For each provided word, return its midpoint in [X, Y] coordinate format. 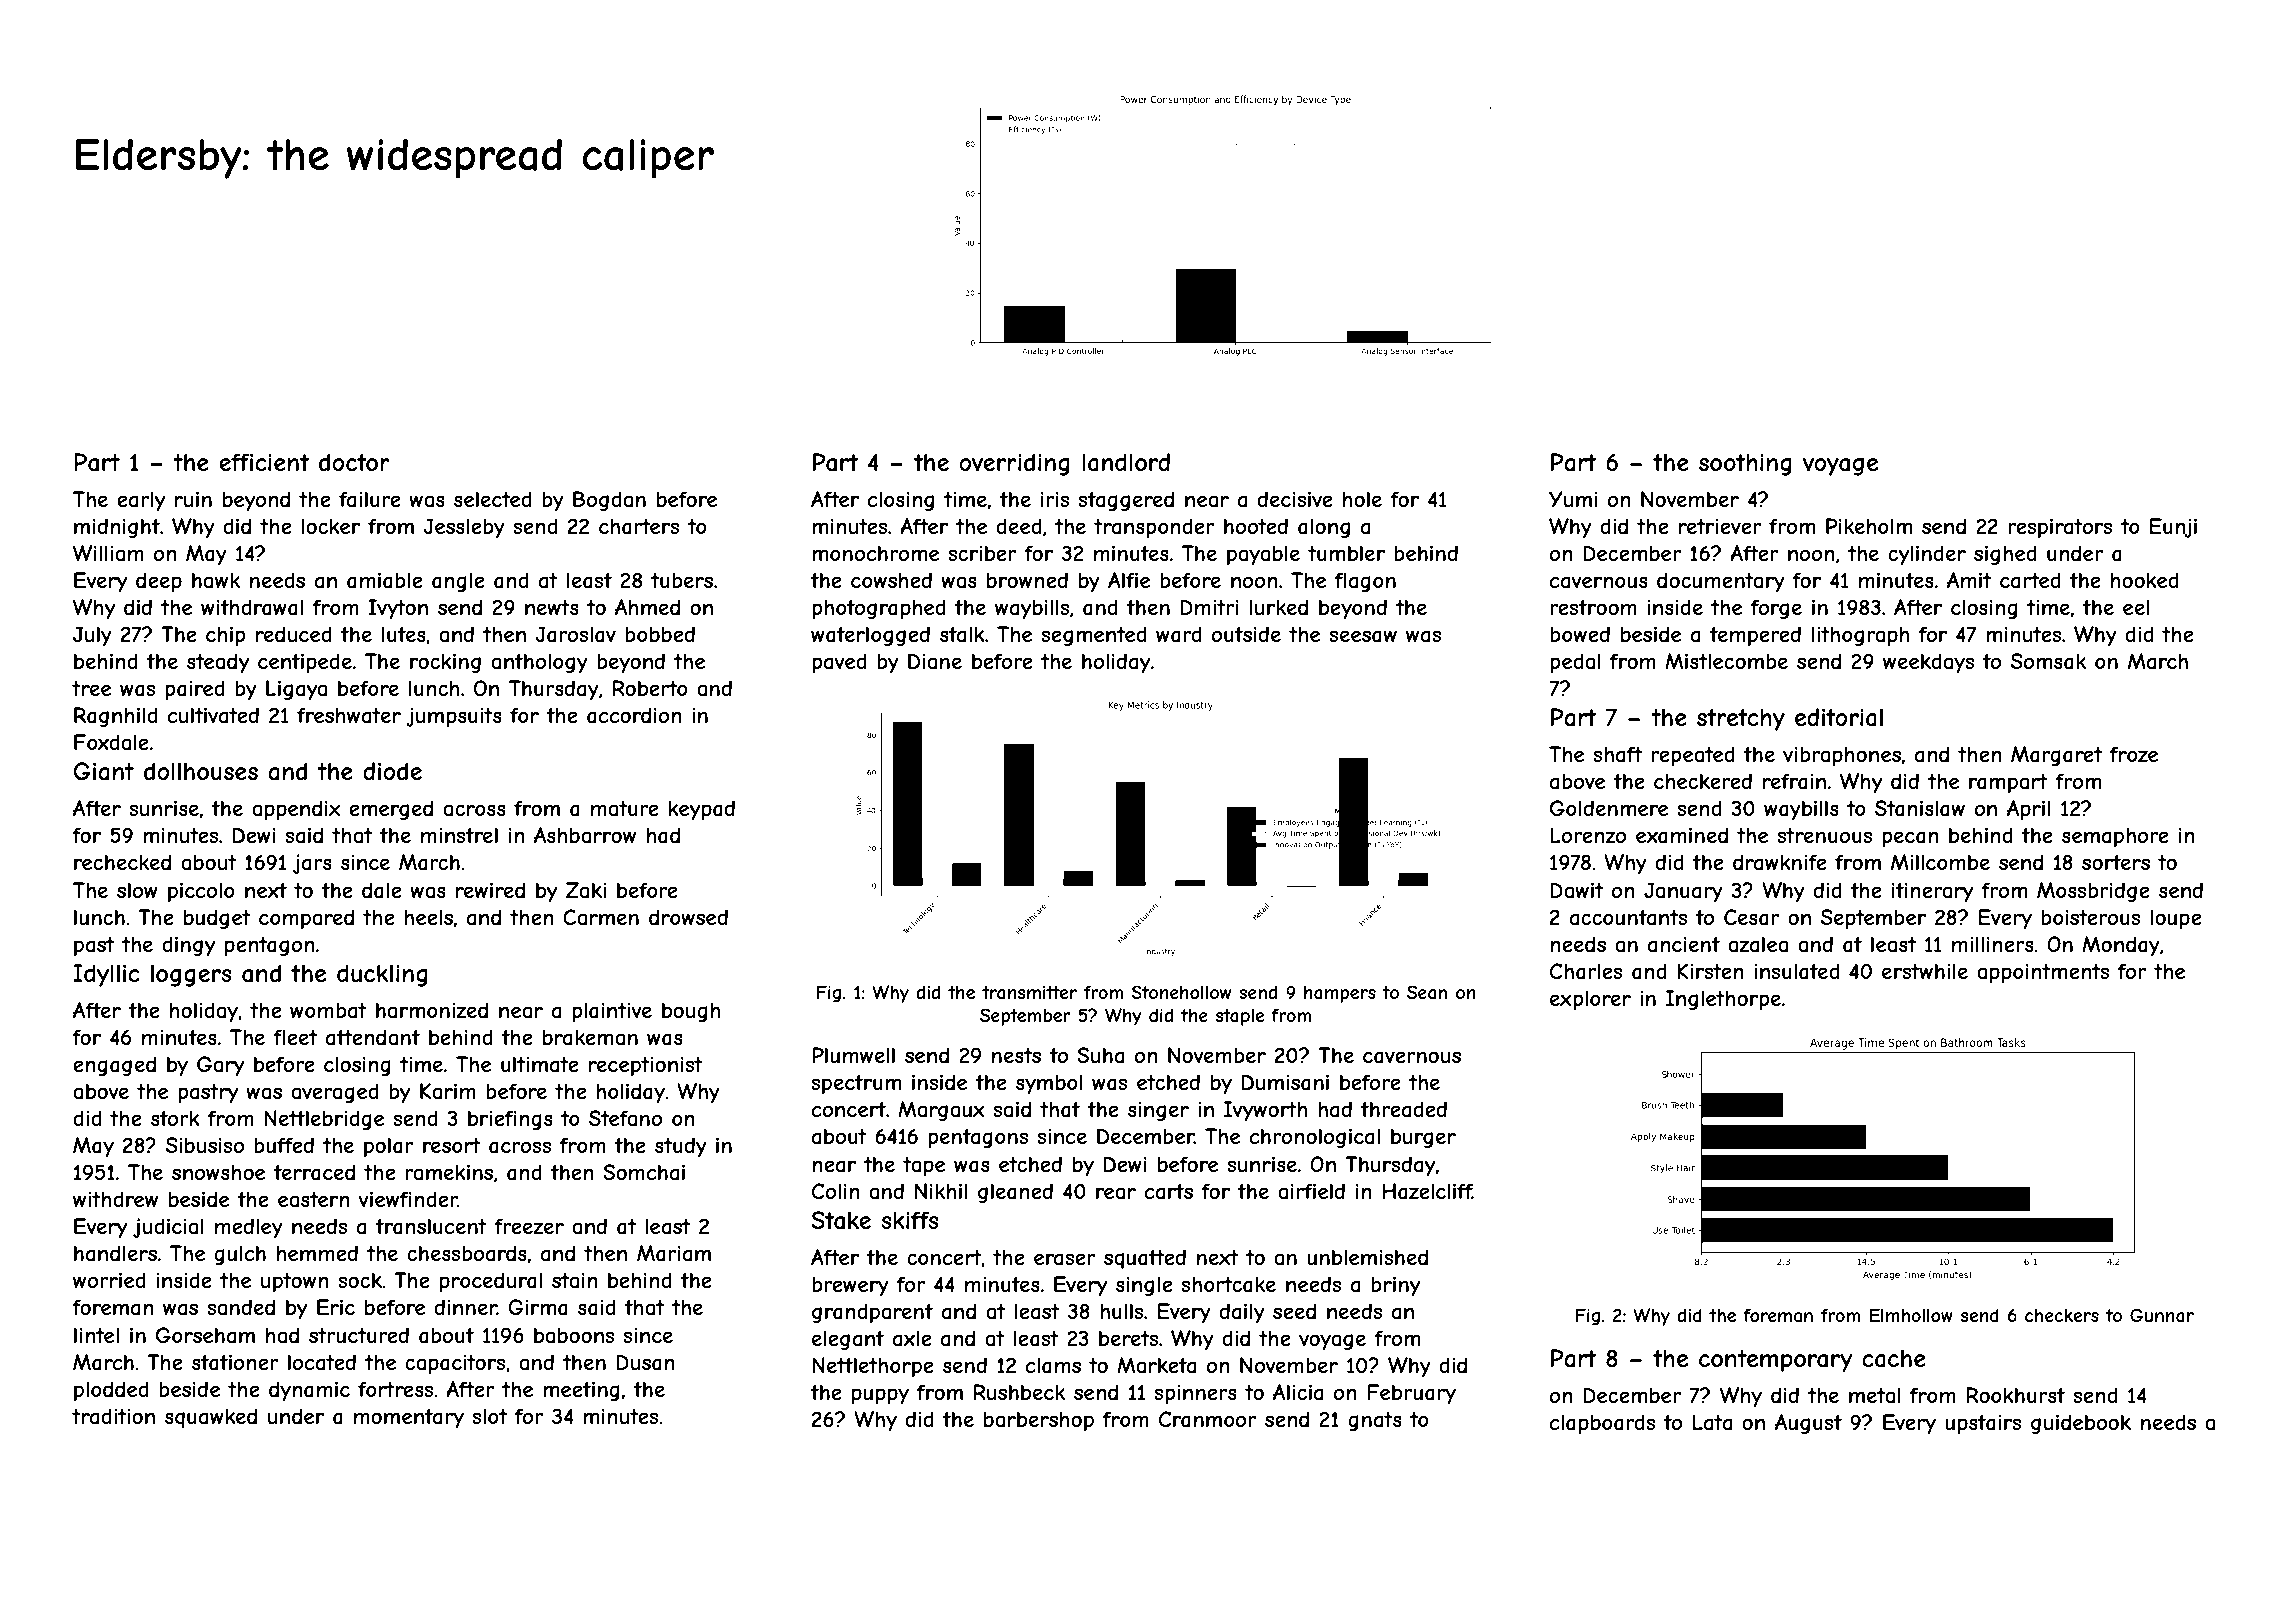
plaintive [612, 1012]
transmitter [1029, 992]
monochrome [875, 553]
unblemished [1367, 1257]
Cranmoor [1208, 1419]
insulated [1797, 971]
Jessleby [464, 528]
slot [489, 1416]
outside [1246, 634]
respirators [2060, 528]
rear [1116, 1193]
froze [2134, 754]
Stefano [625, 1118]
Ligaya [296, 690]
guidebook [2081, 1424]
